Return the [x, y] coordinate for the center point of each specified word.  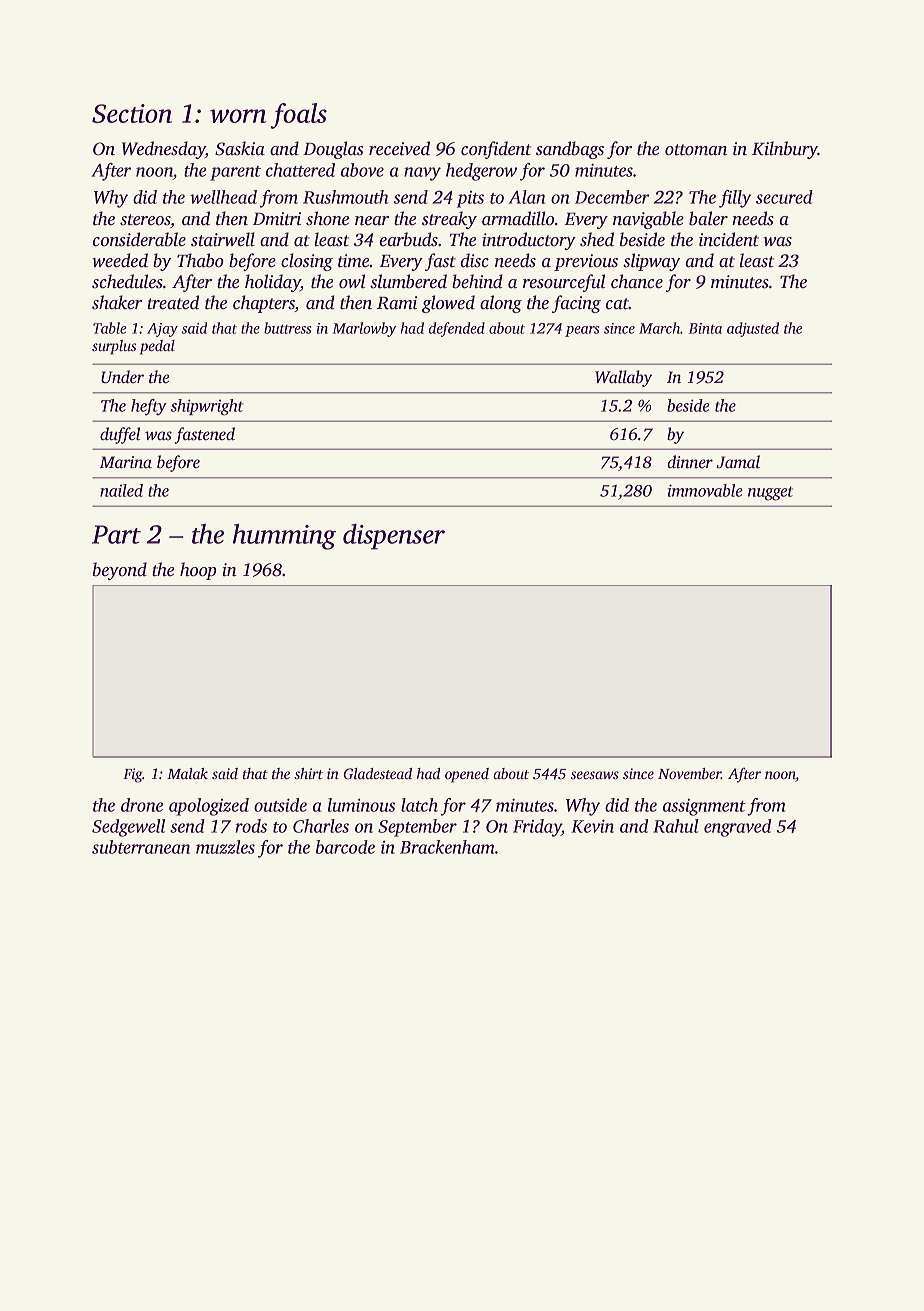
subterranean [141, 847]
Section [132, 113]
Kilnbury [785, 150]
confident [496, 150]
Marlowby [364, 329]
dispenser [394, 537]
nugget [770, 493]
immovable [705, 490]
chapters [264, 304]
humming [284, 537]
